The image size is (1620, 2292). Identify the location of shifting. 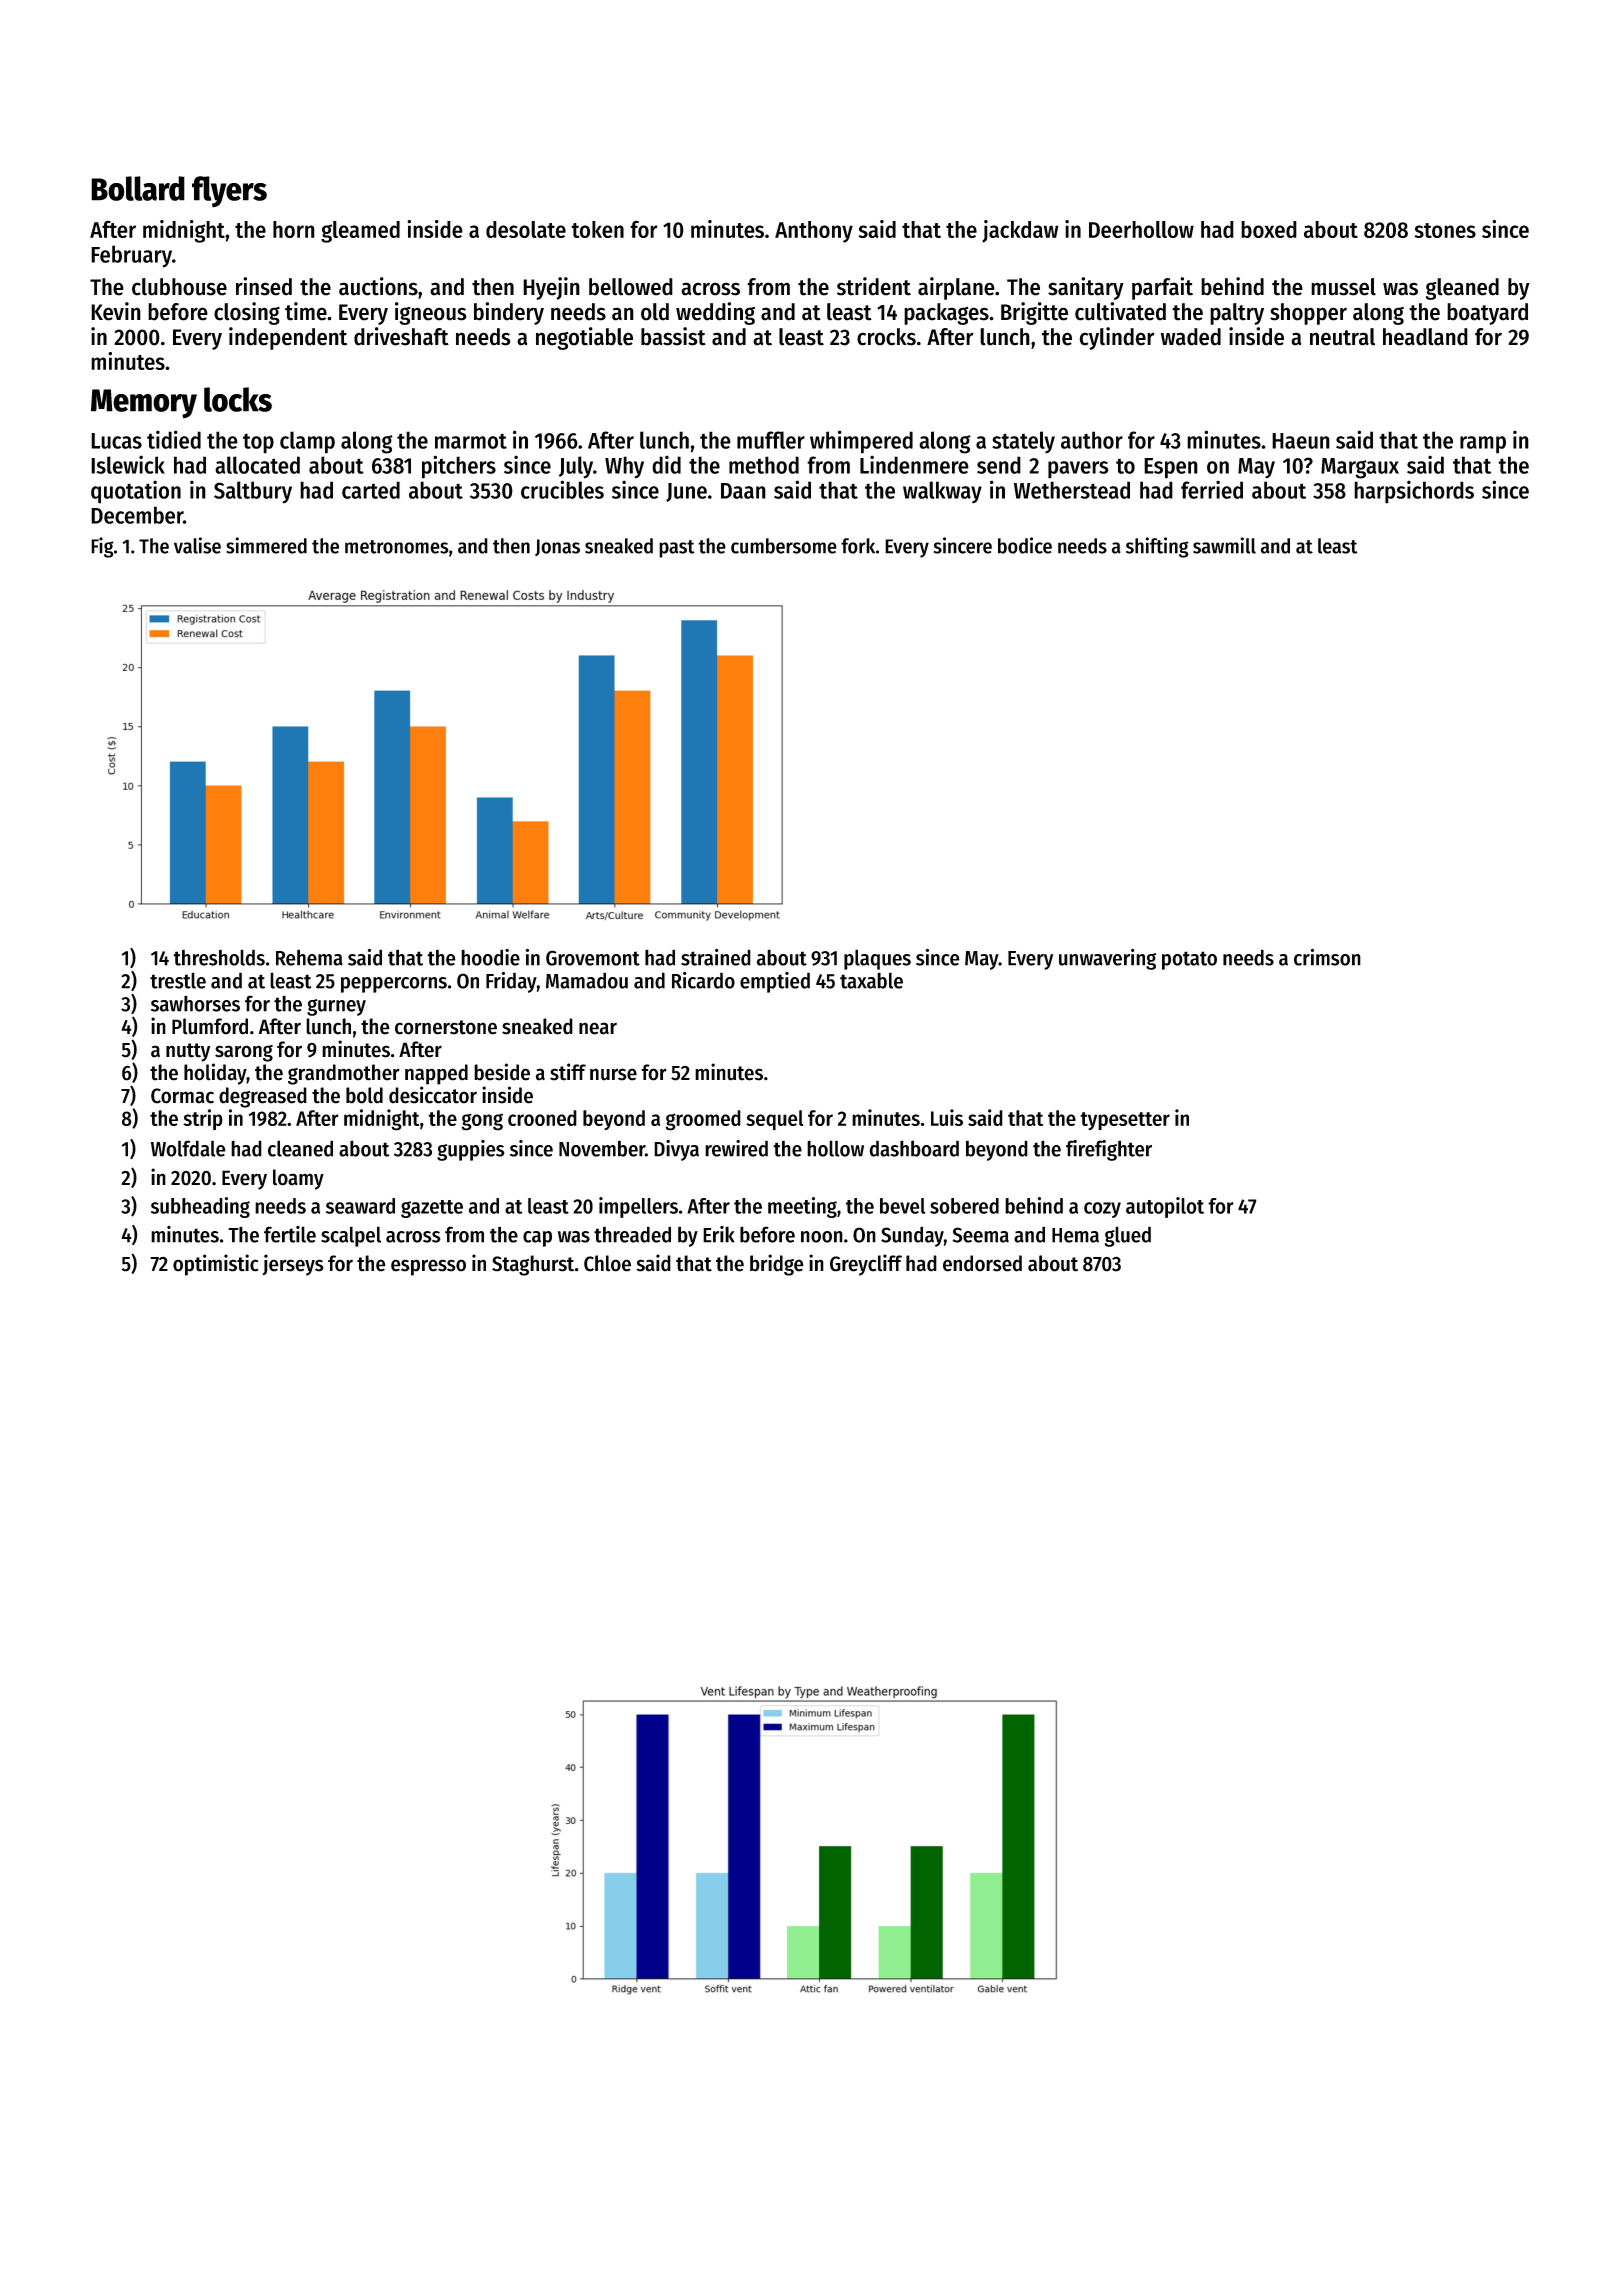
(1157, 547).
